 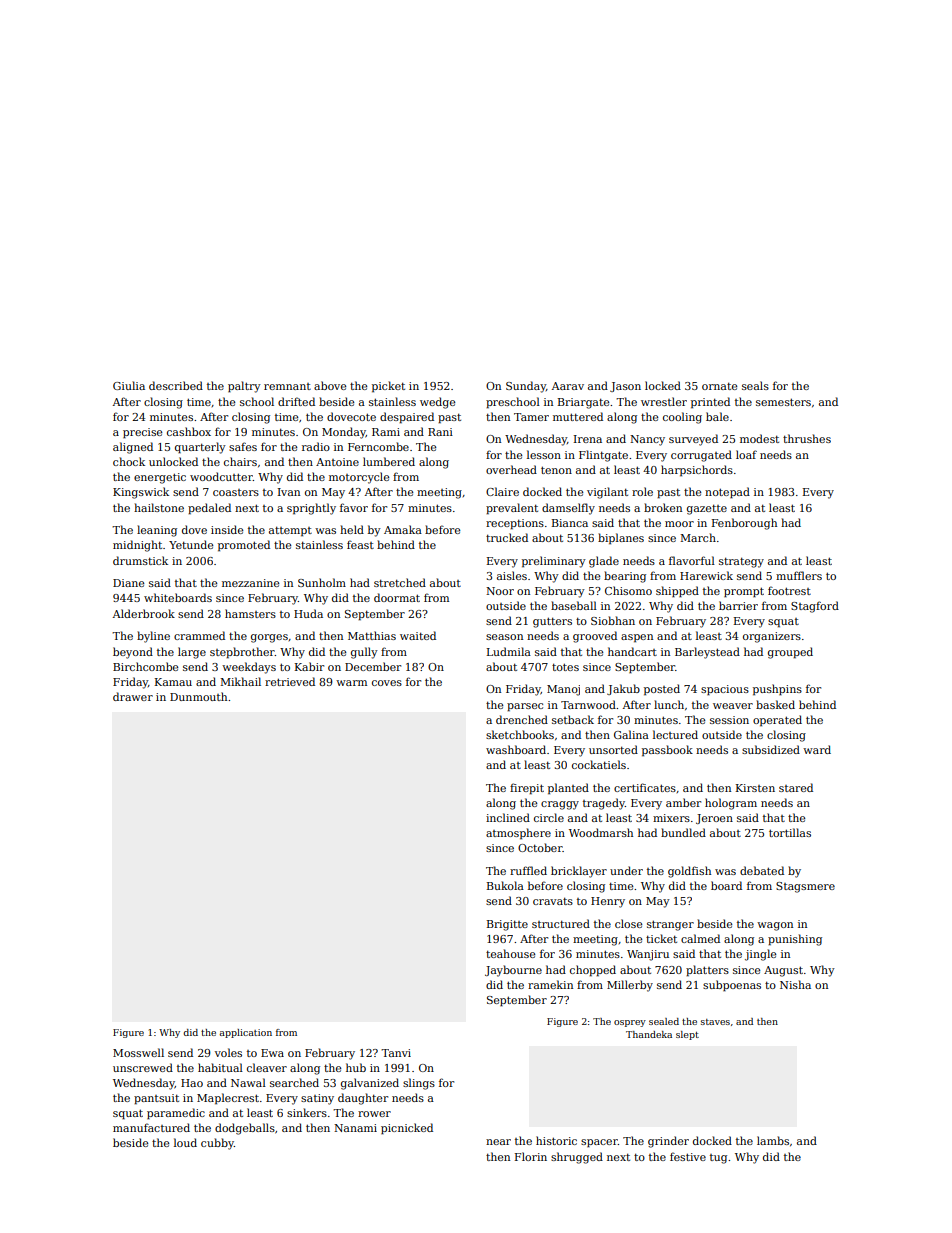 I want to click on teahouse, so click(x=510, y=953).
